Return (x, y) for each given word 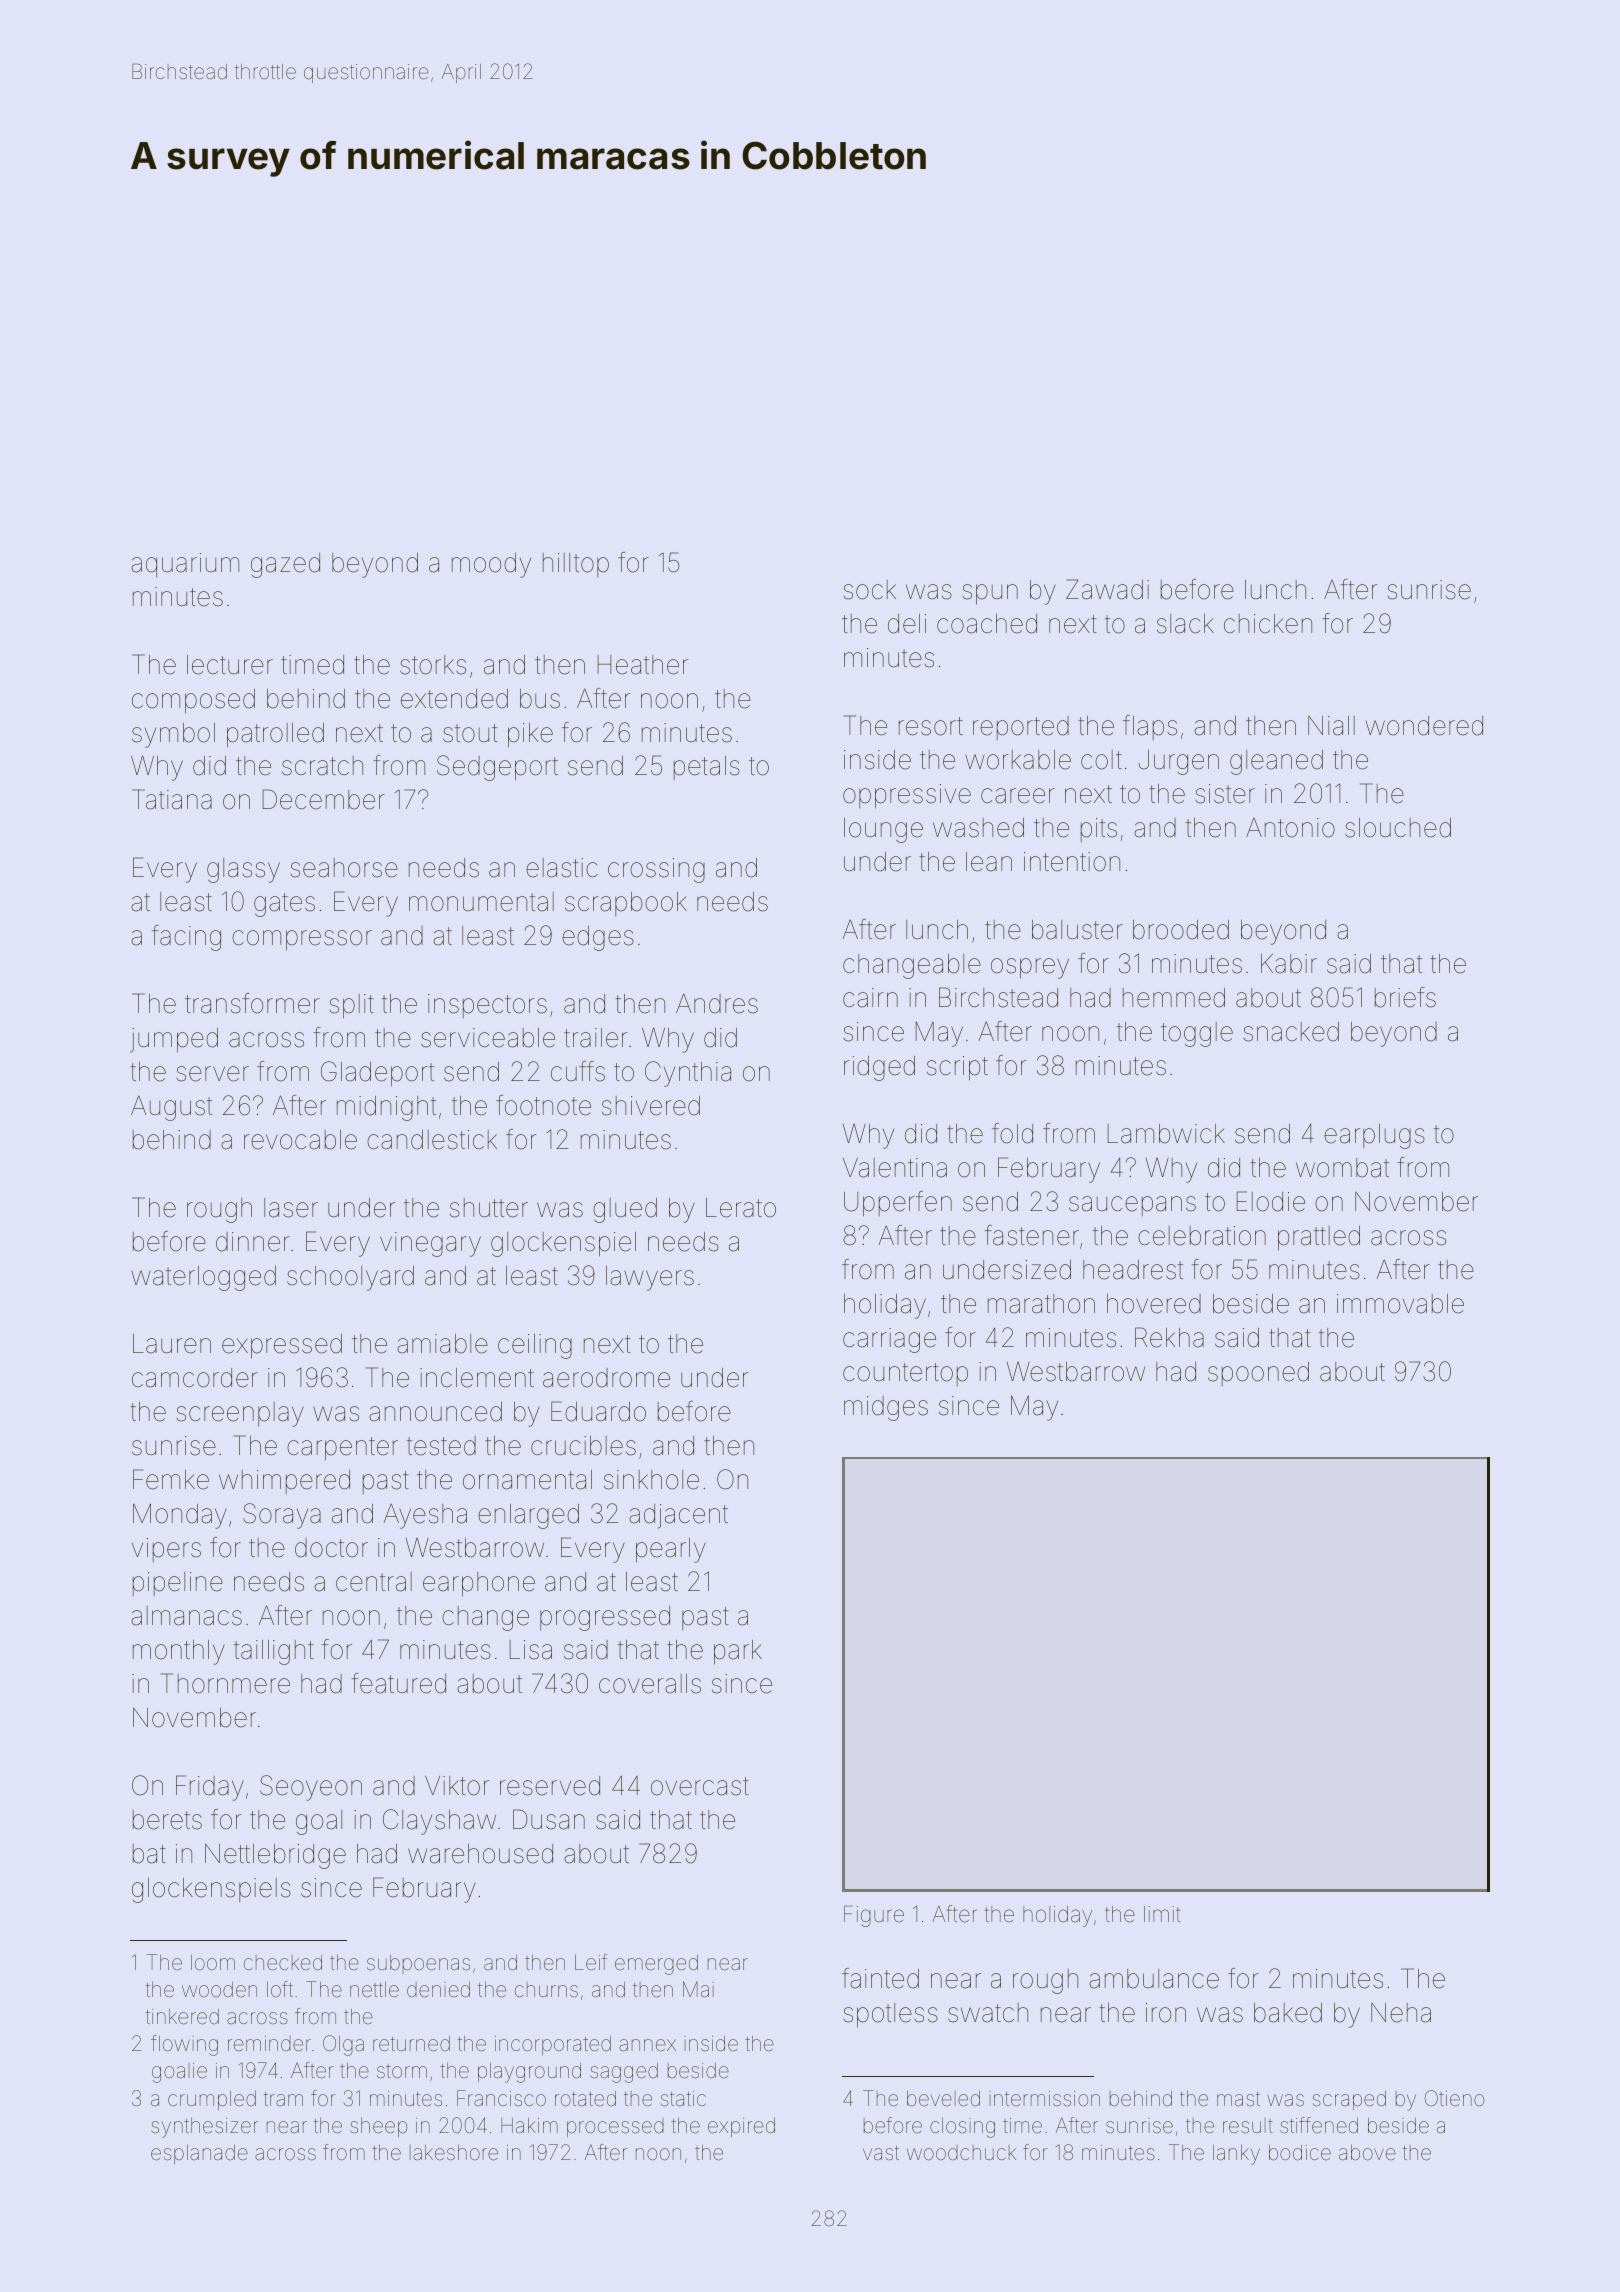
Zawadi (1107, 589)
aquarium (185, 565)
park (738, 1652)
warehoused (480, 1854)
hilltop (576, 565)
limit (1162, 1914)
